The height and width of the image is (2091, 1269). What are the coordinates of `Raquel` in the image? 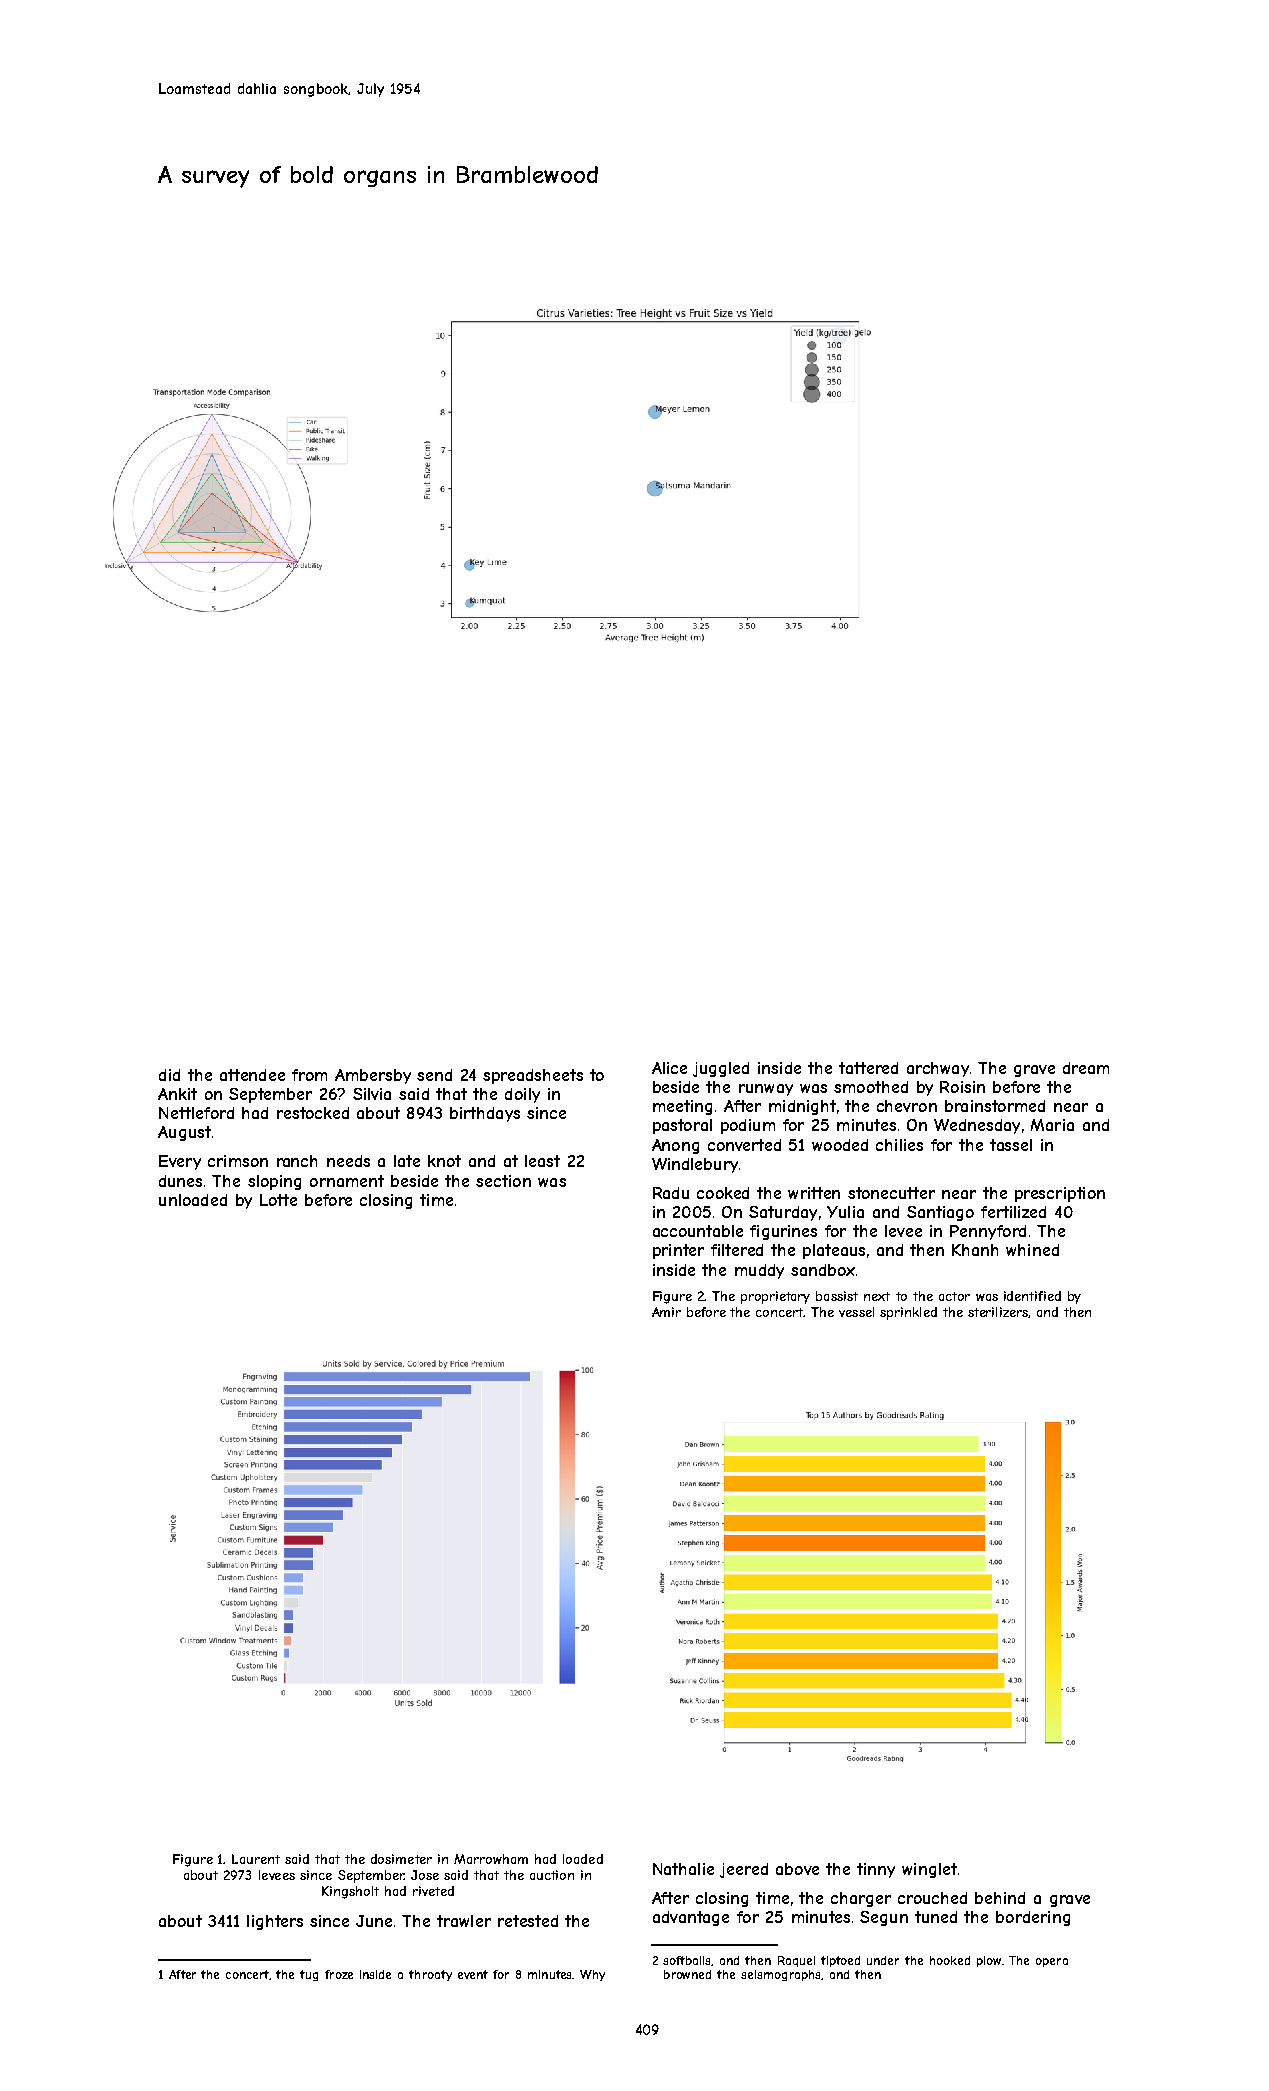 It's located at (796, 1961).
